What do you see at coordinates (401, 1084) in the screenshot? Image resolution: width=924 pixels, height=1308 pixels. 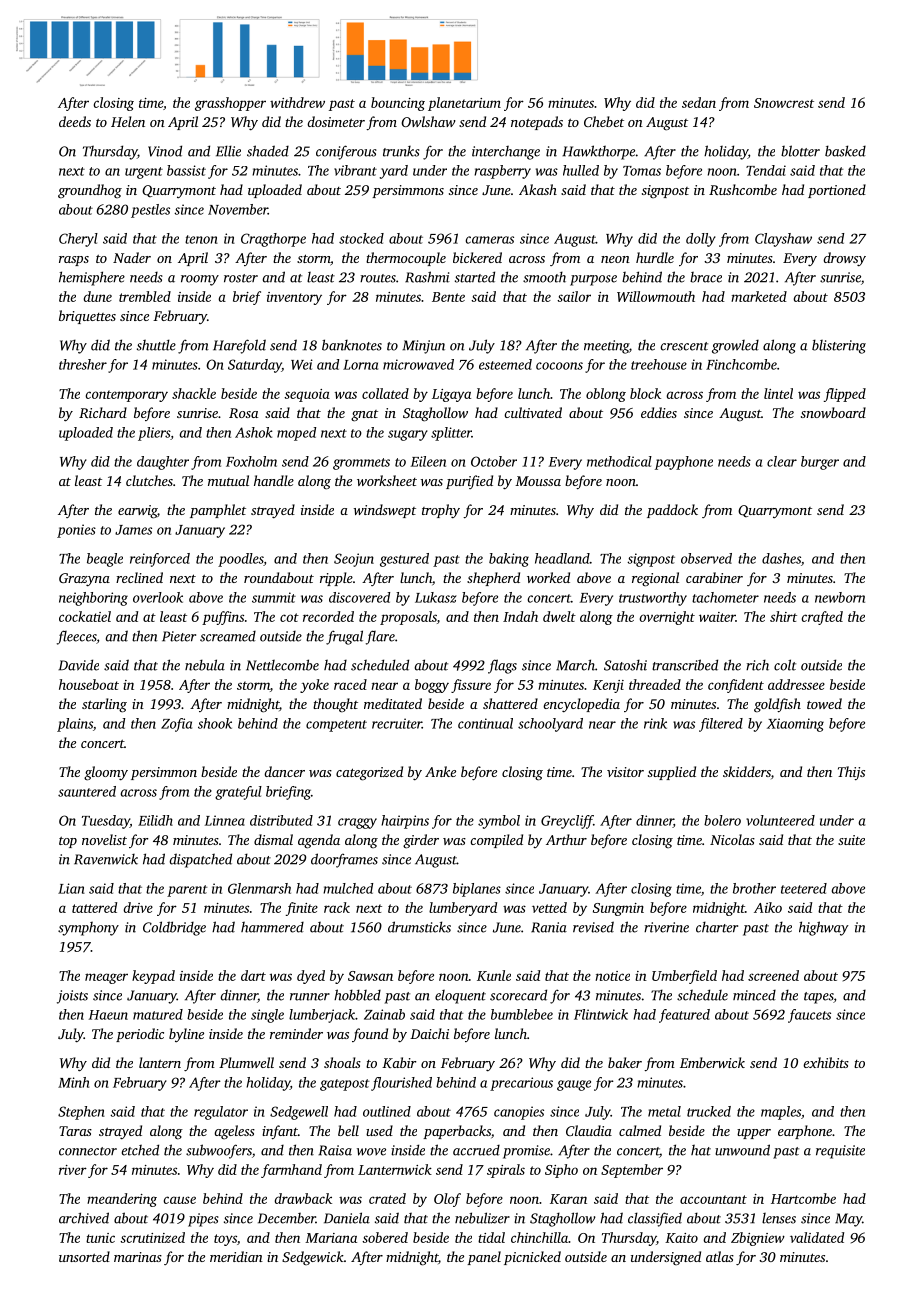 I see `flourished` at bounding box center [401, 1084].
